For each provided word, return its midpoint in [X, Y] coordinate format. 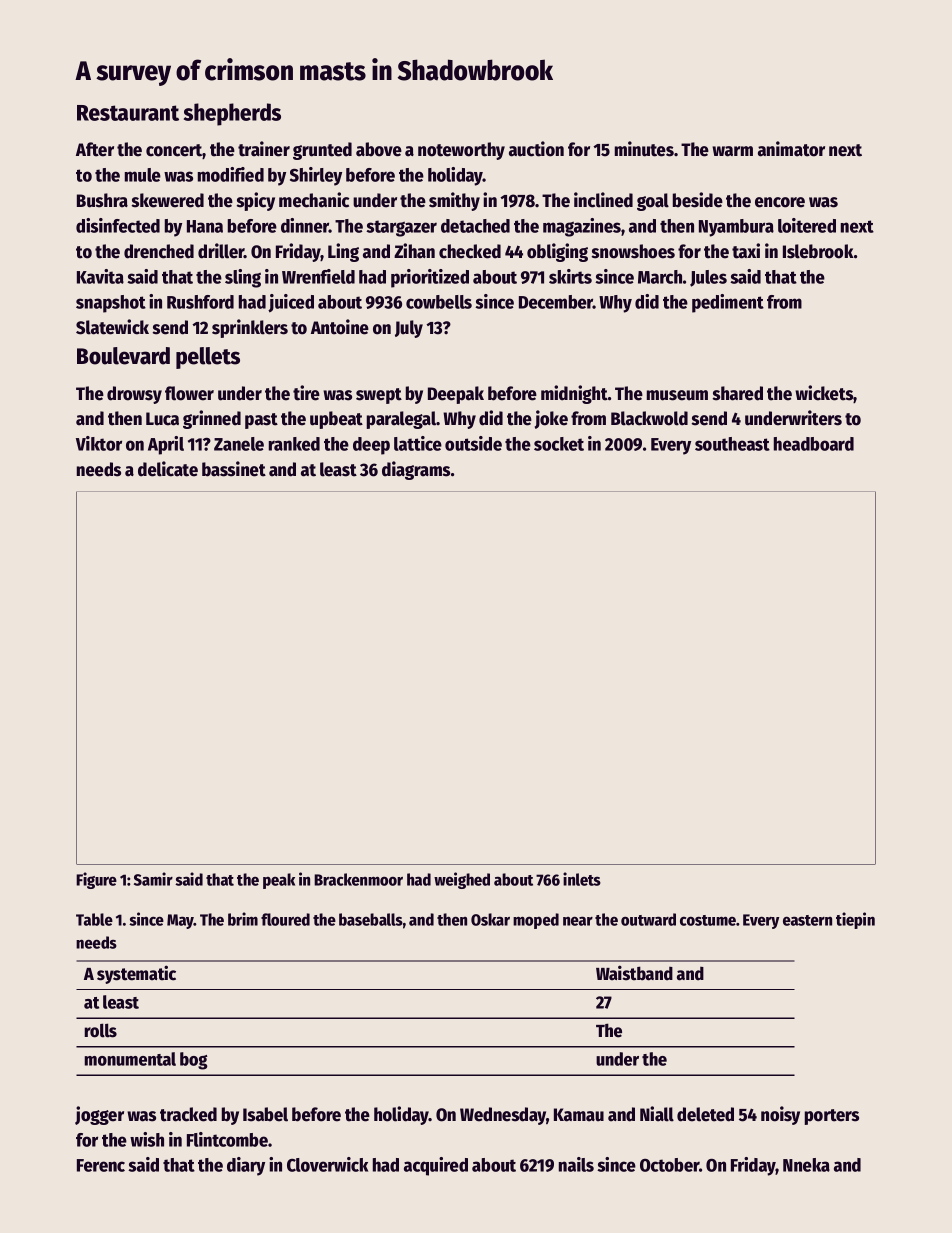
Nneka [806, 1165]
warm [732, 151]
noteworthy [461, 151]
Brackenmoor [358, 879]
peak [279, 881]
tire [306, 393]
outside [473, 443]
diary [246, 1166]
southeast [732, 444]
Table [94, 919]
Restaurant [128, 113]
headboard [814, 444]
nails [576, 1164]
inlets [582, 879]
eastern [807, 920]
